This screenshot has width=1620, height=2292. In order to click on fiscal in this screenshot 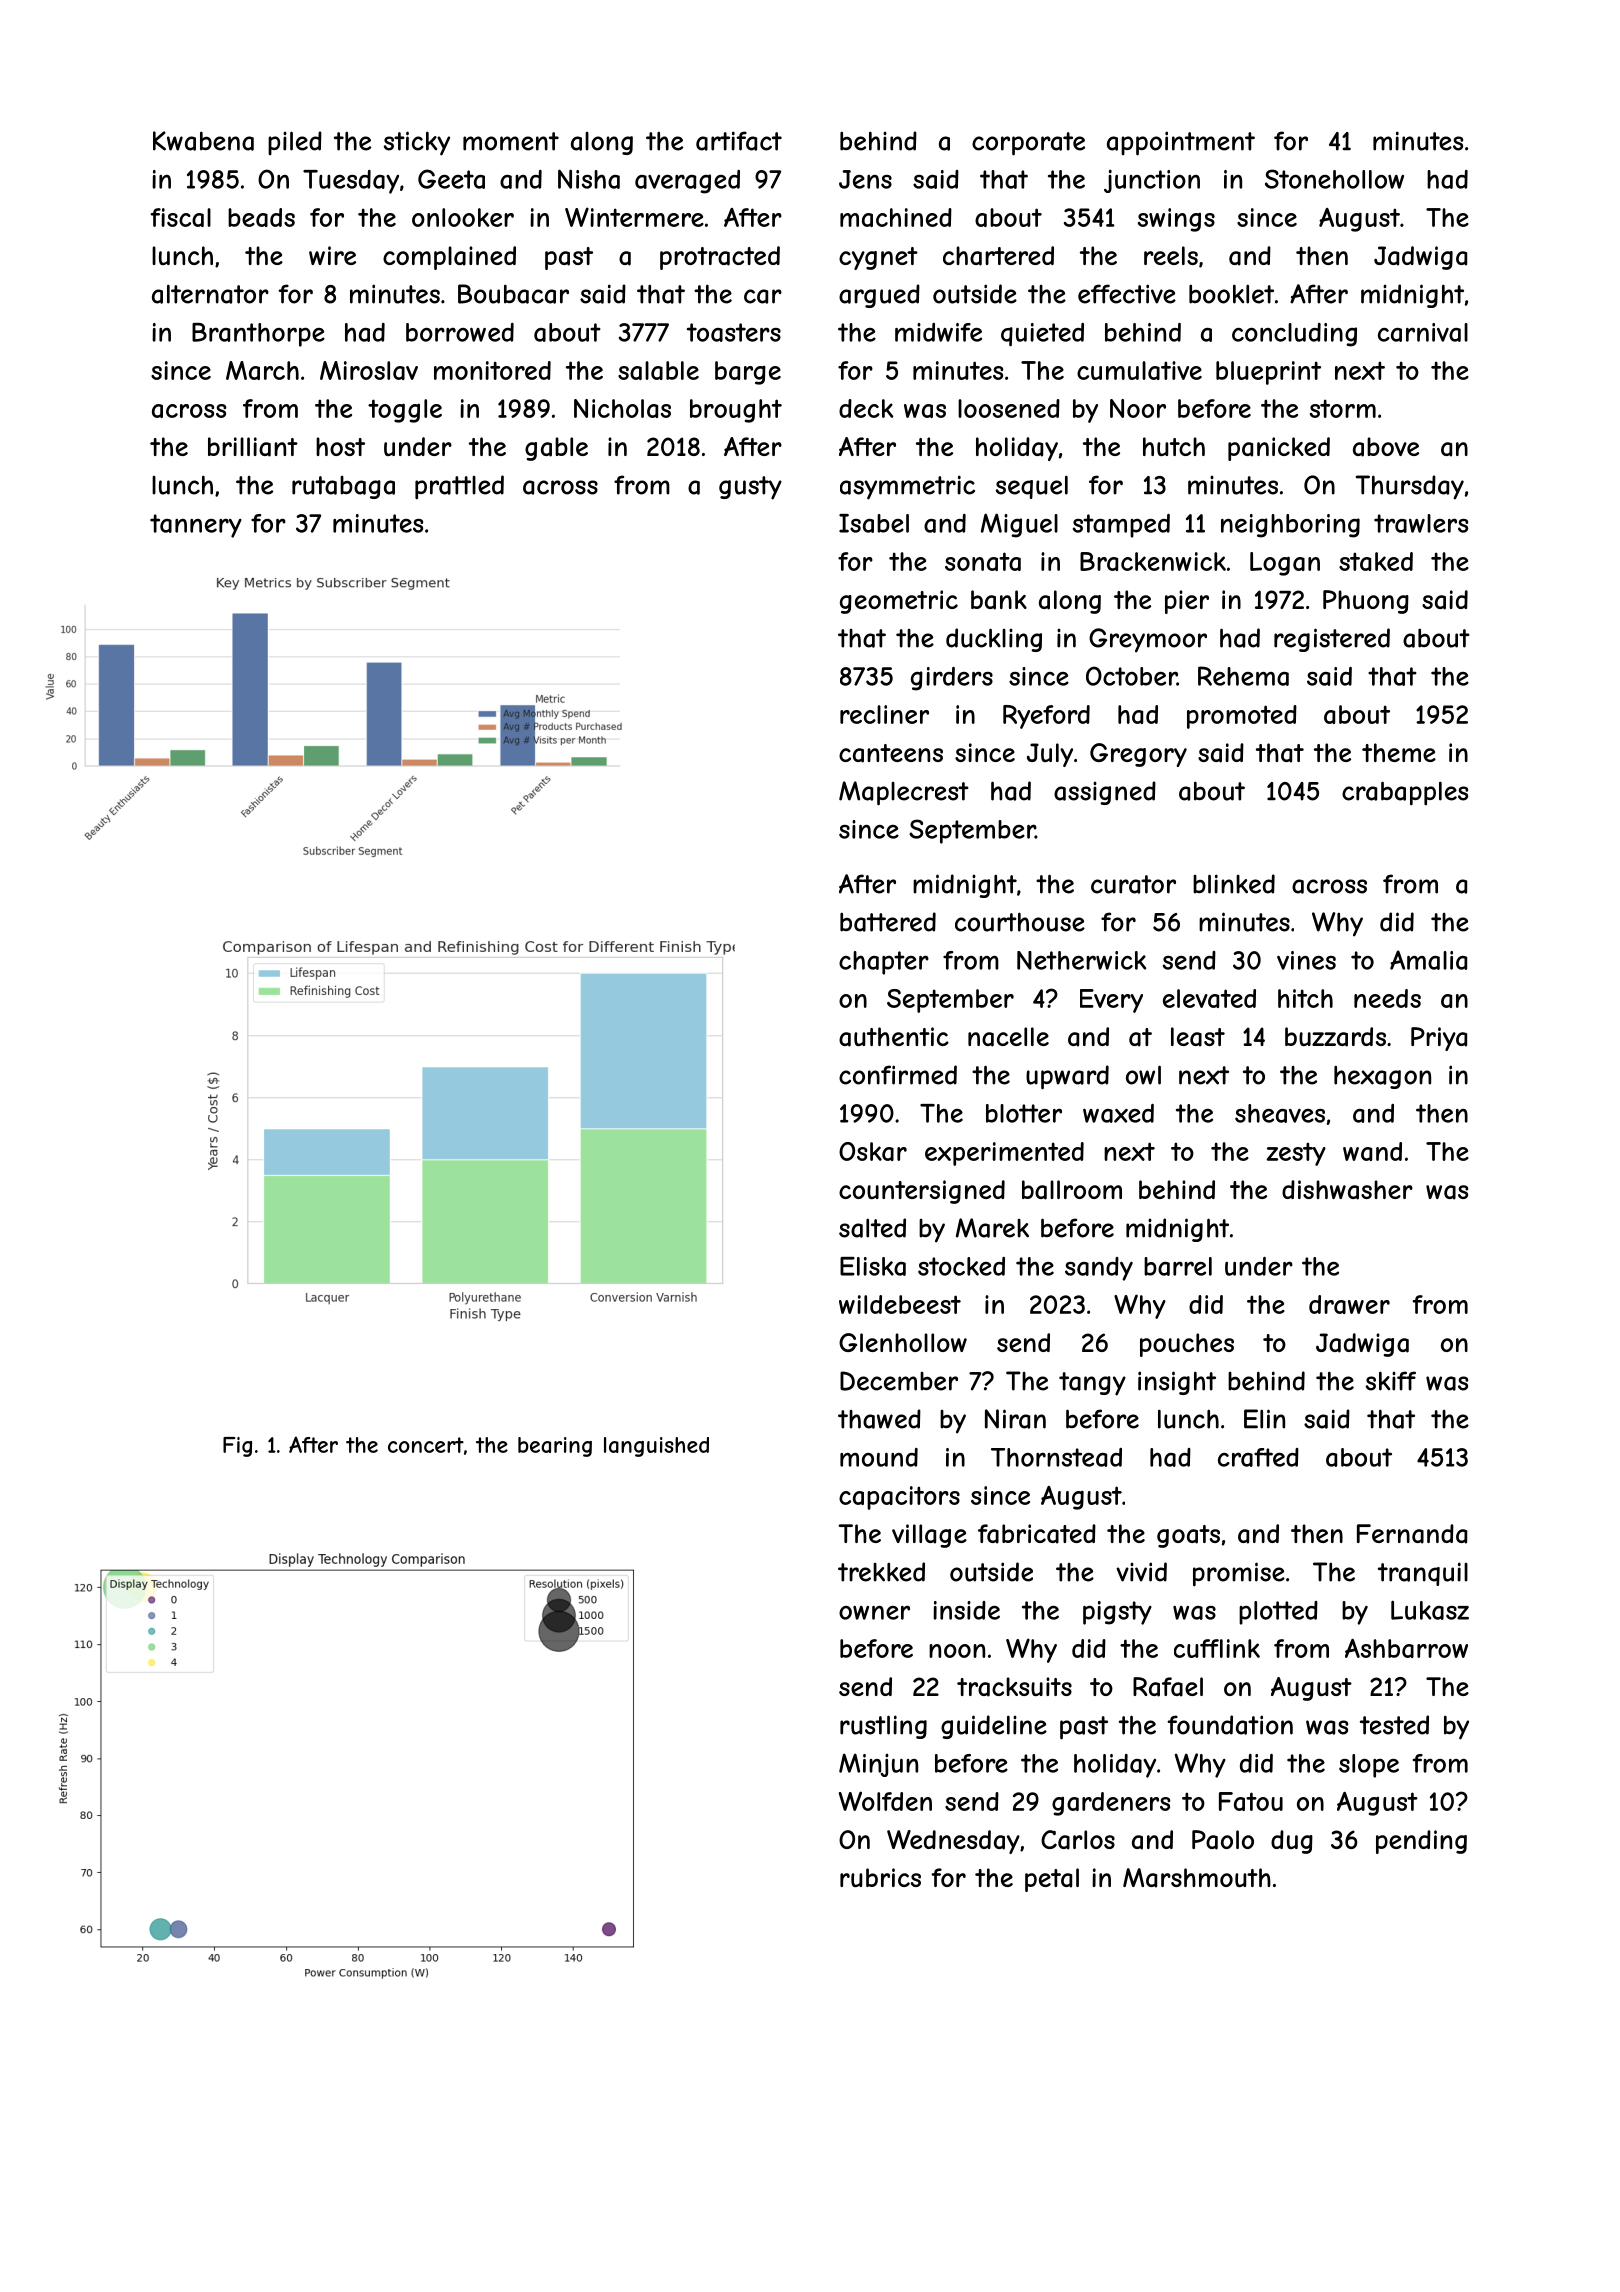, I will do `click(180, 217)`.
